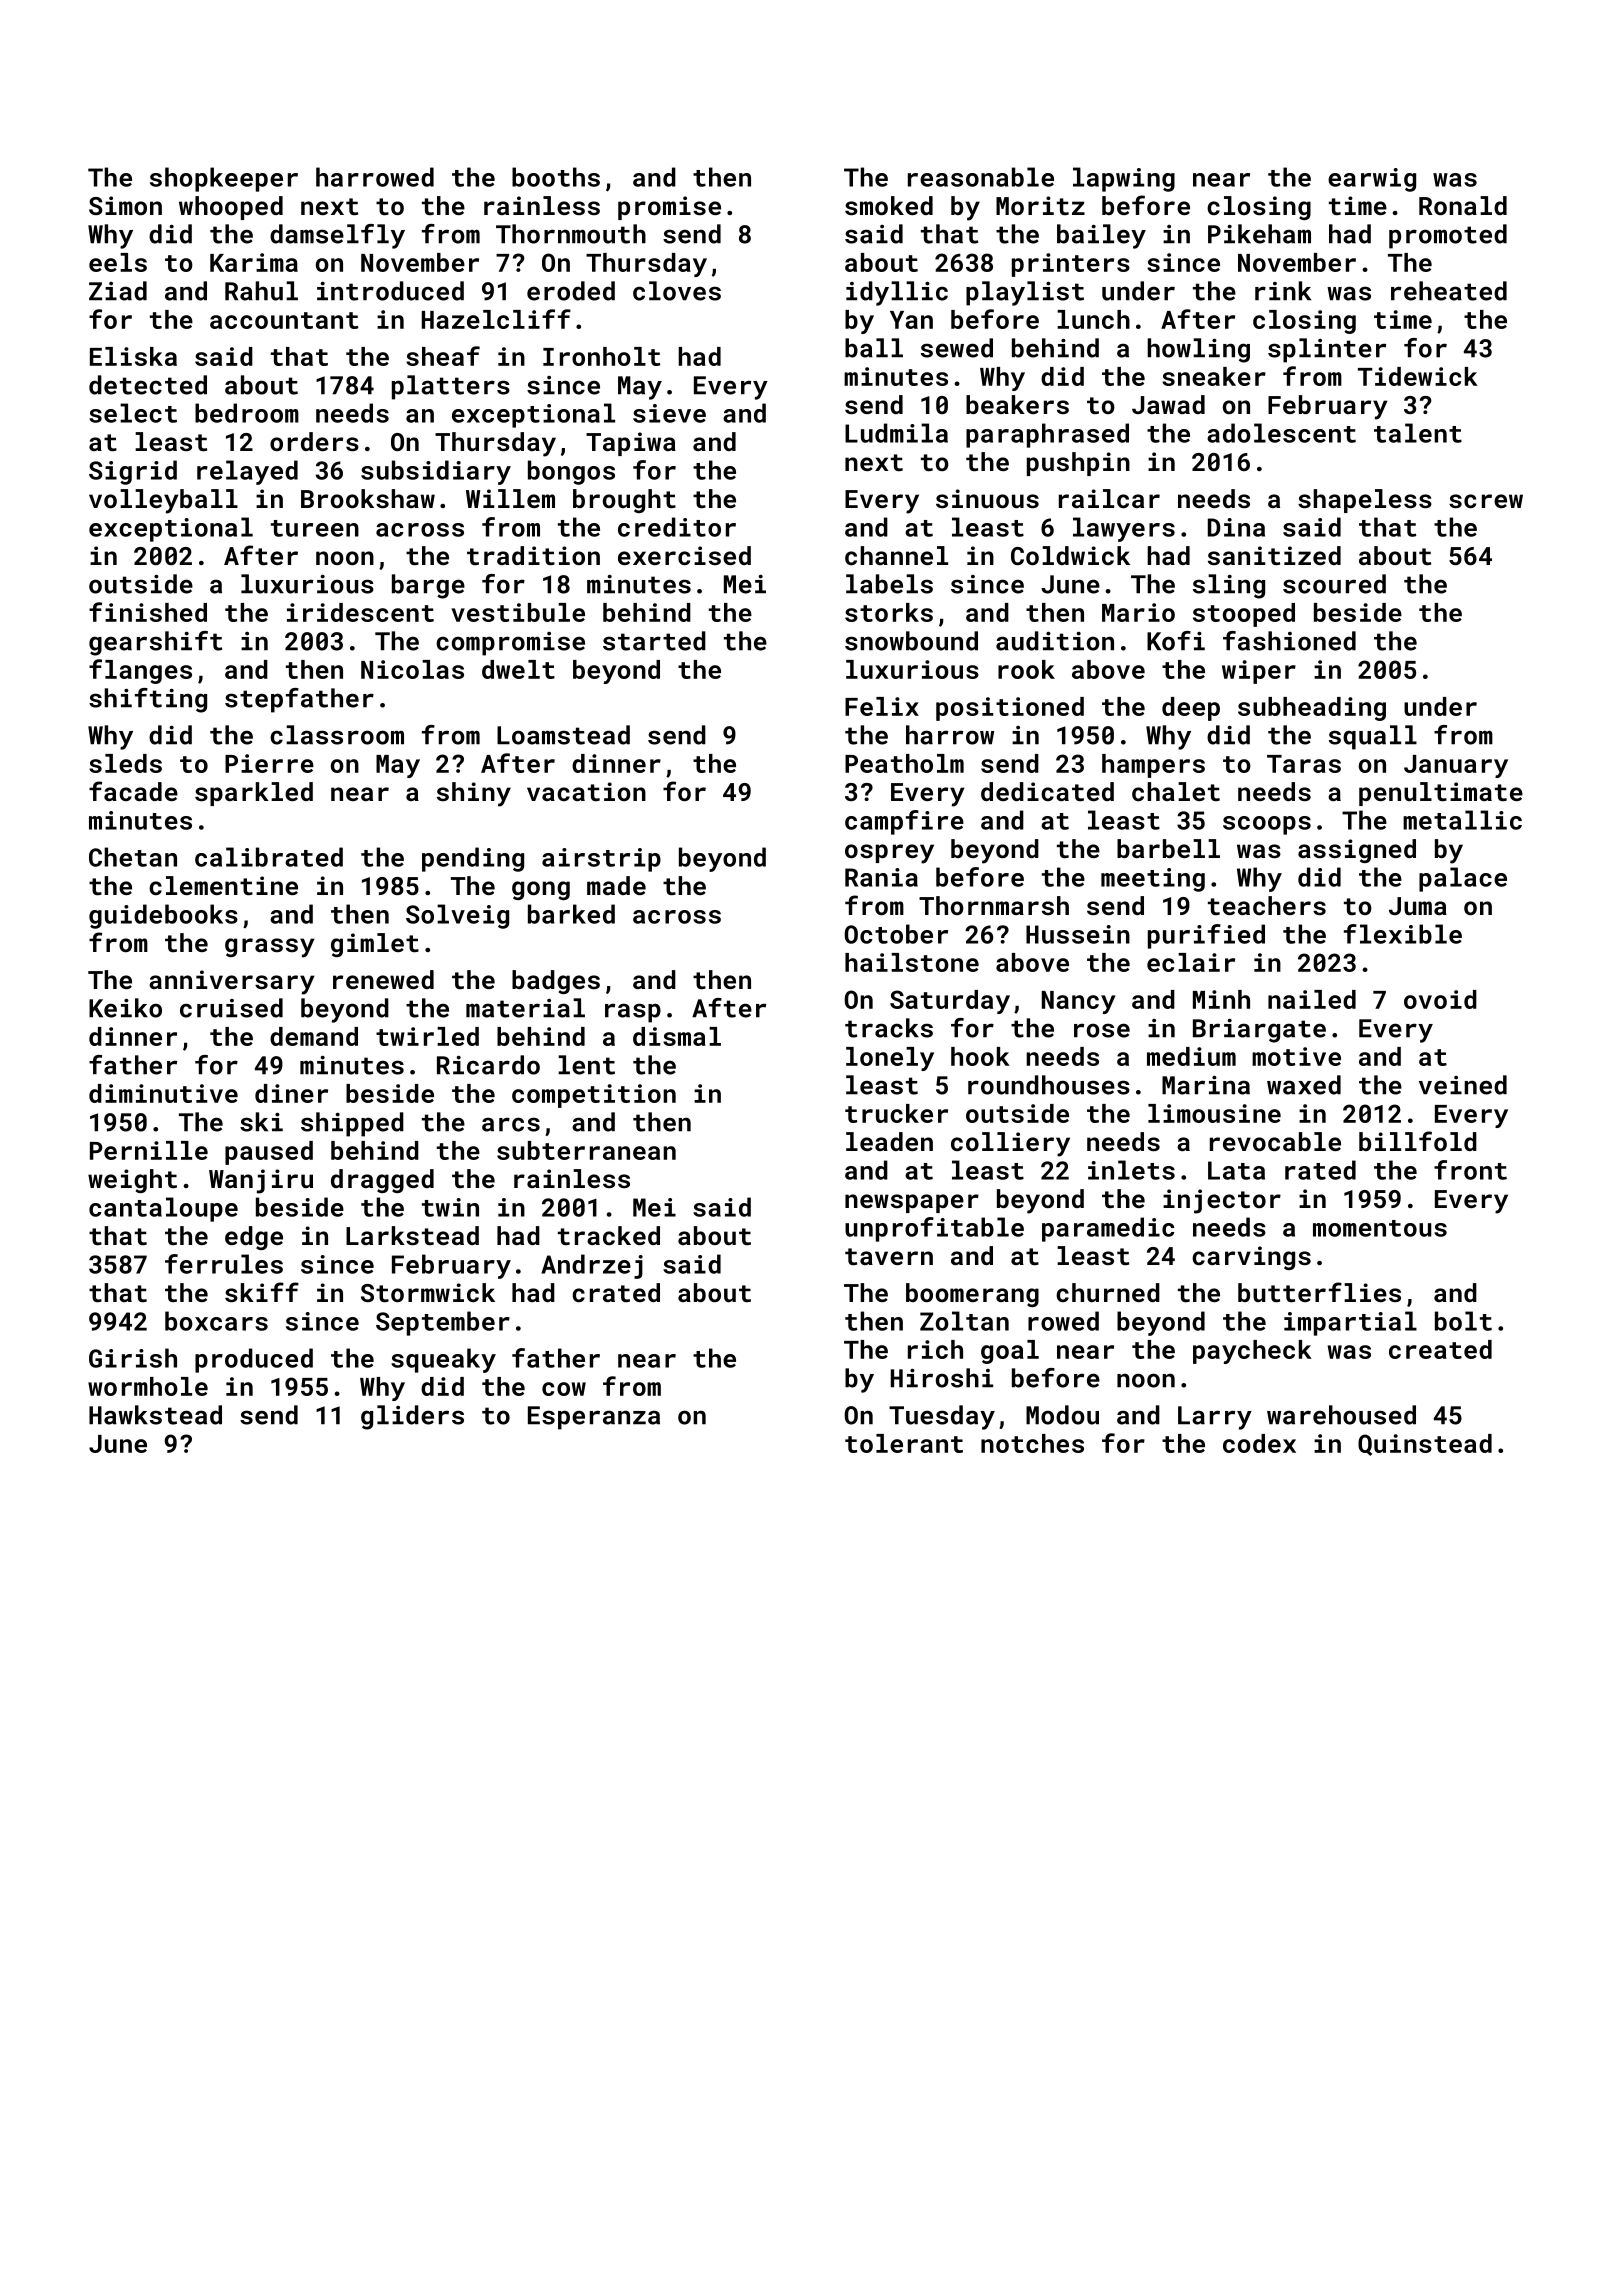  Describe the element at coordinates (889, 1141) in the screenshot. I see `leaden` at that location.
